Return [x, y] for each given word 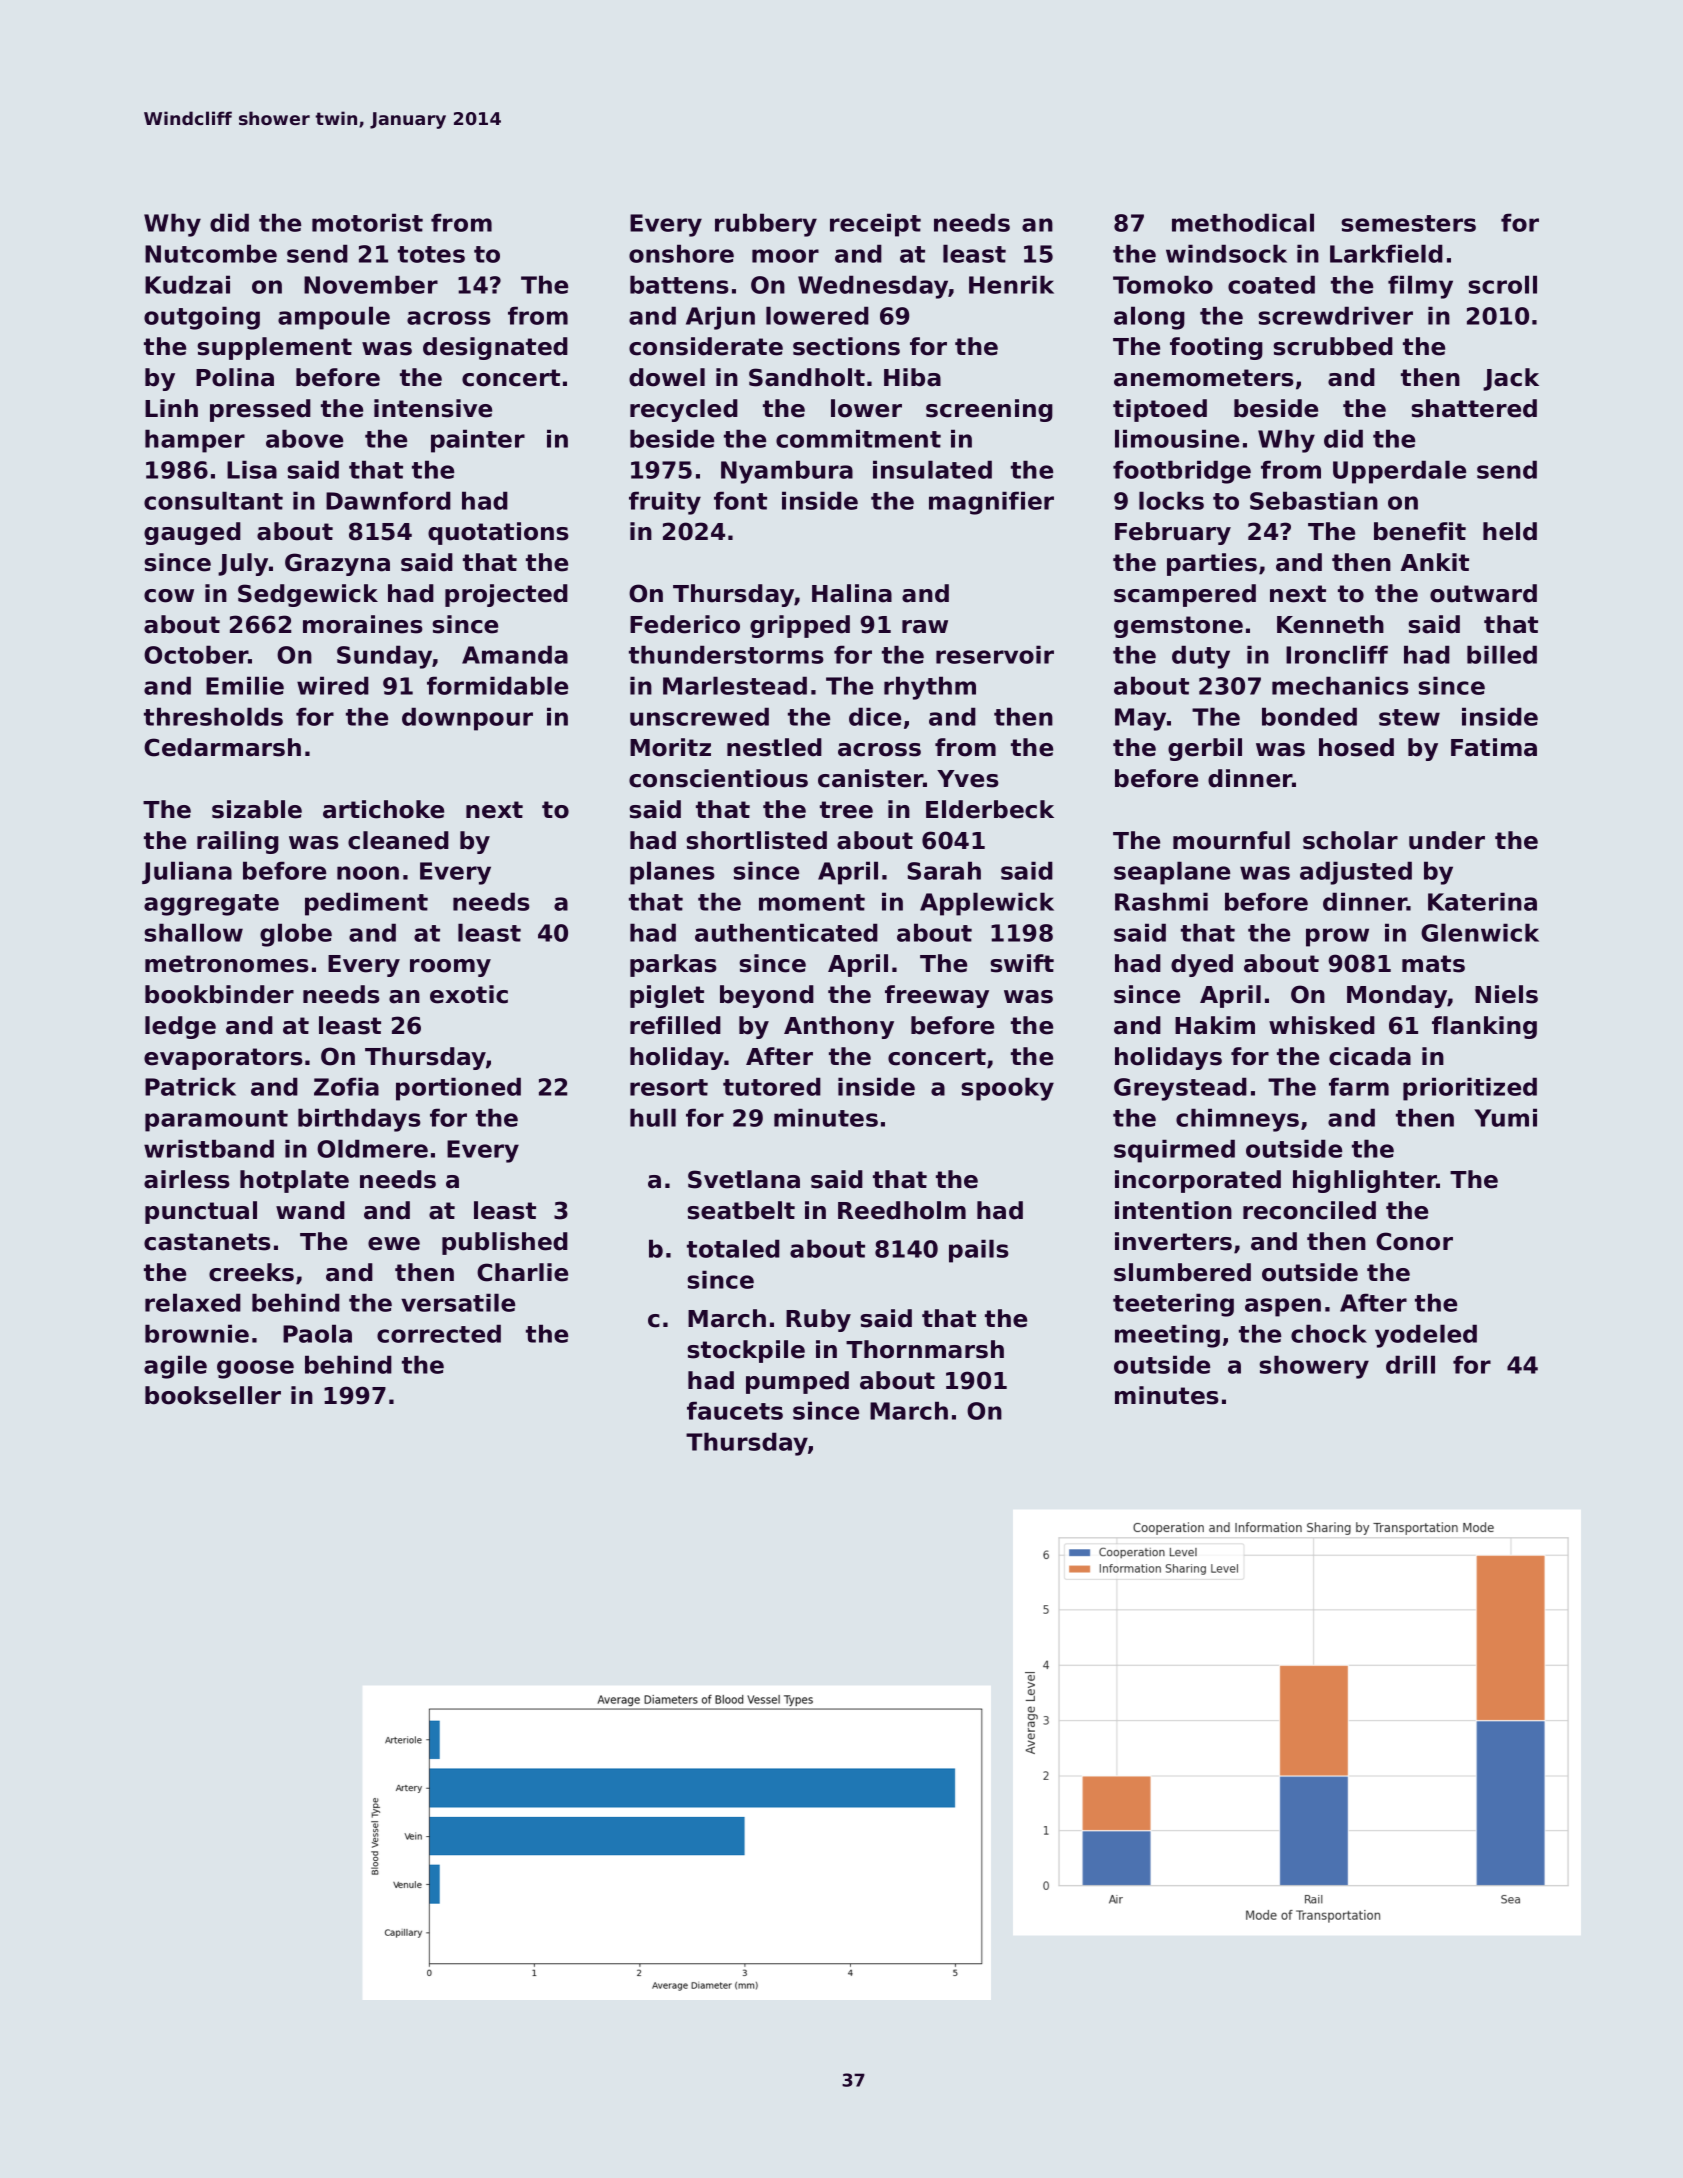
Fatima [1494, 747]
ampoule [334, 318]
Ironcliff [1337, 654]
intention [1173, 1210]
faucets [735, 1410]
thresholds [213, 716]
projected [506, 595]
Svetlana [744, 1179]
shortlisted [756, 840]
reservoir [995, 654]
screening [989, 410]
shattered [1474, 408]
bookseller [213, 1395]
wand [310, 1210]
